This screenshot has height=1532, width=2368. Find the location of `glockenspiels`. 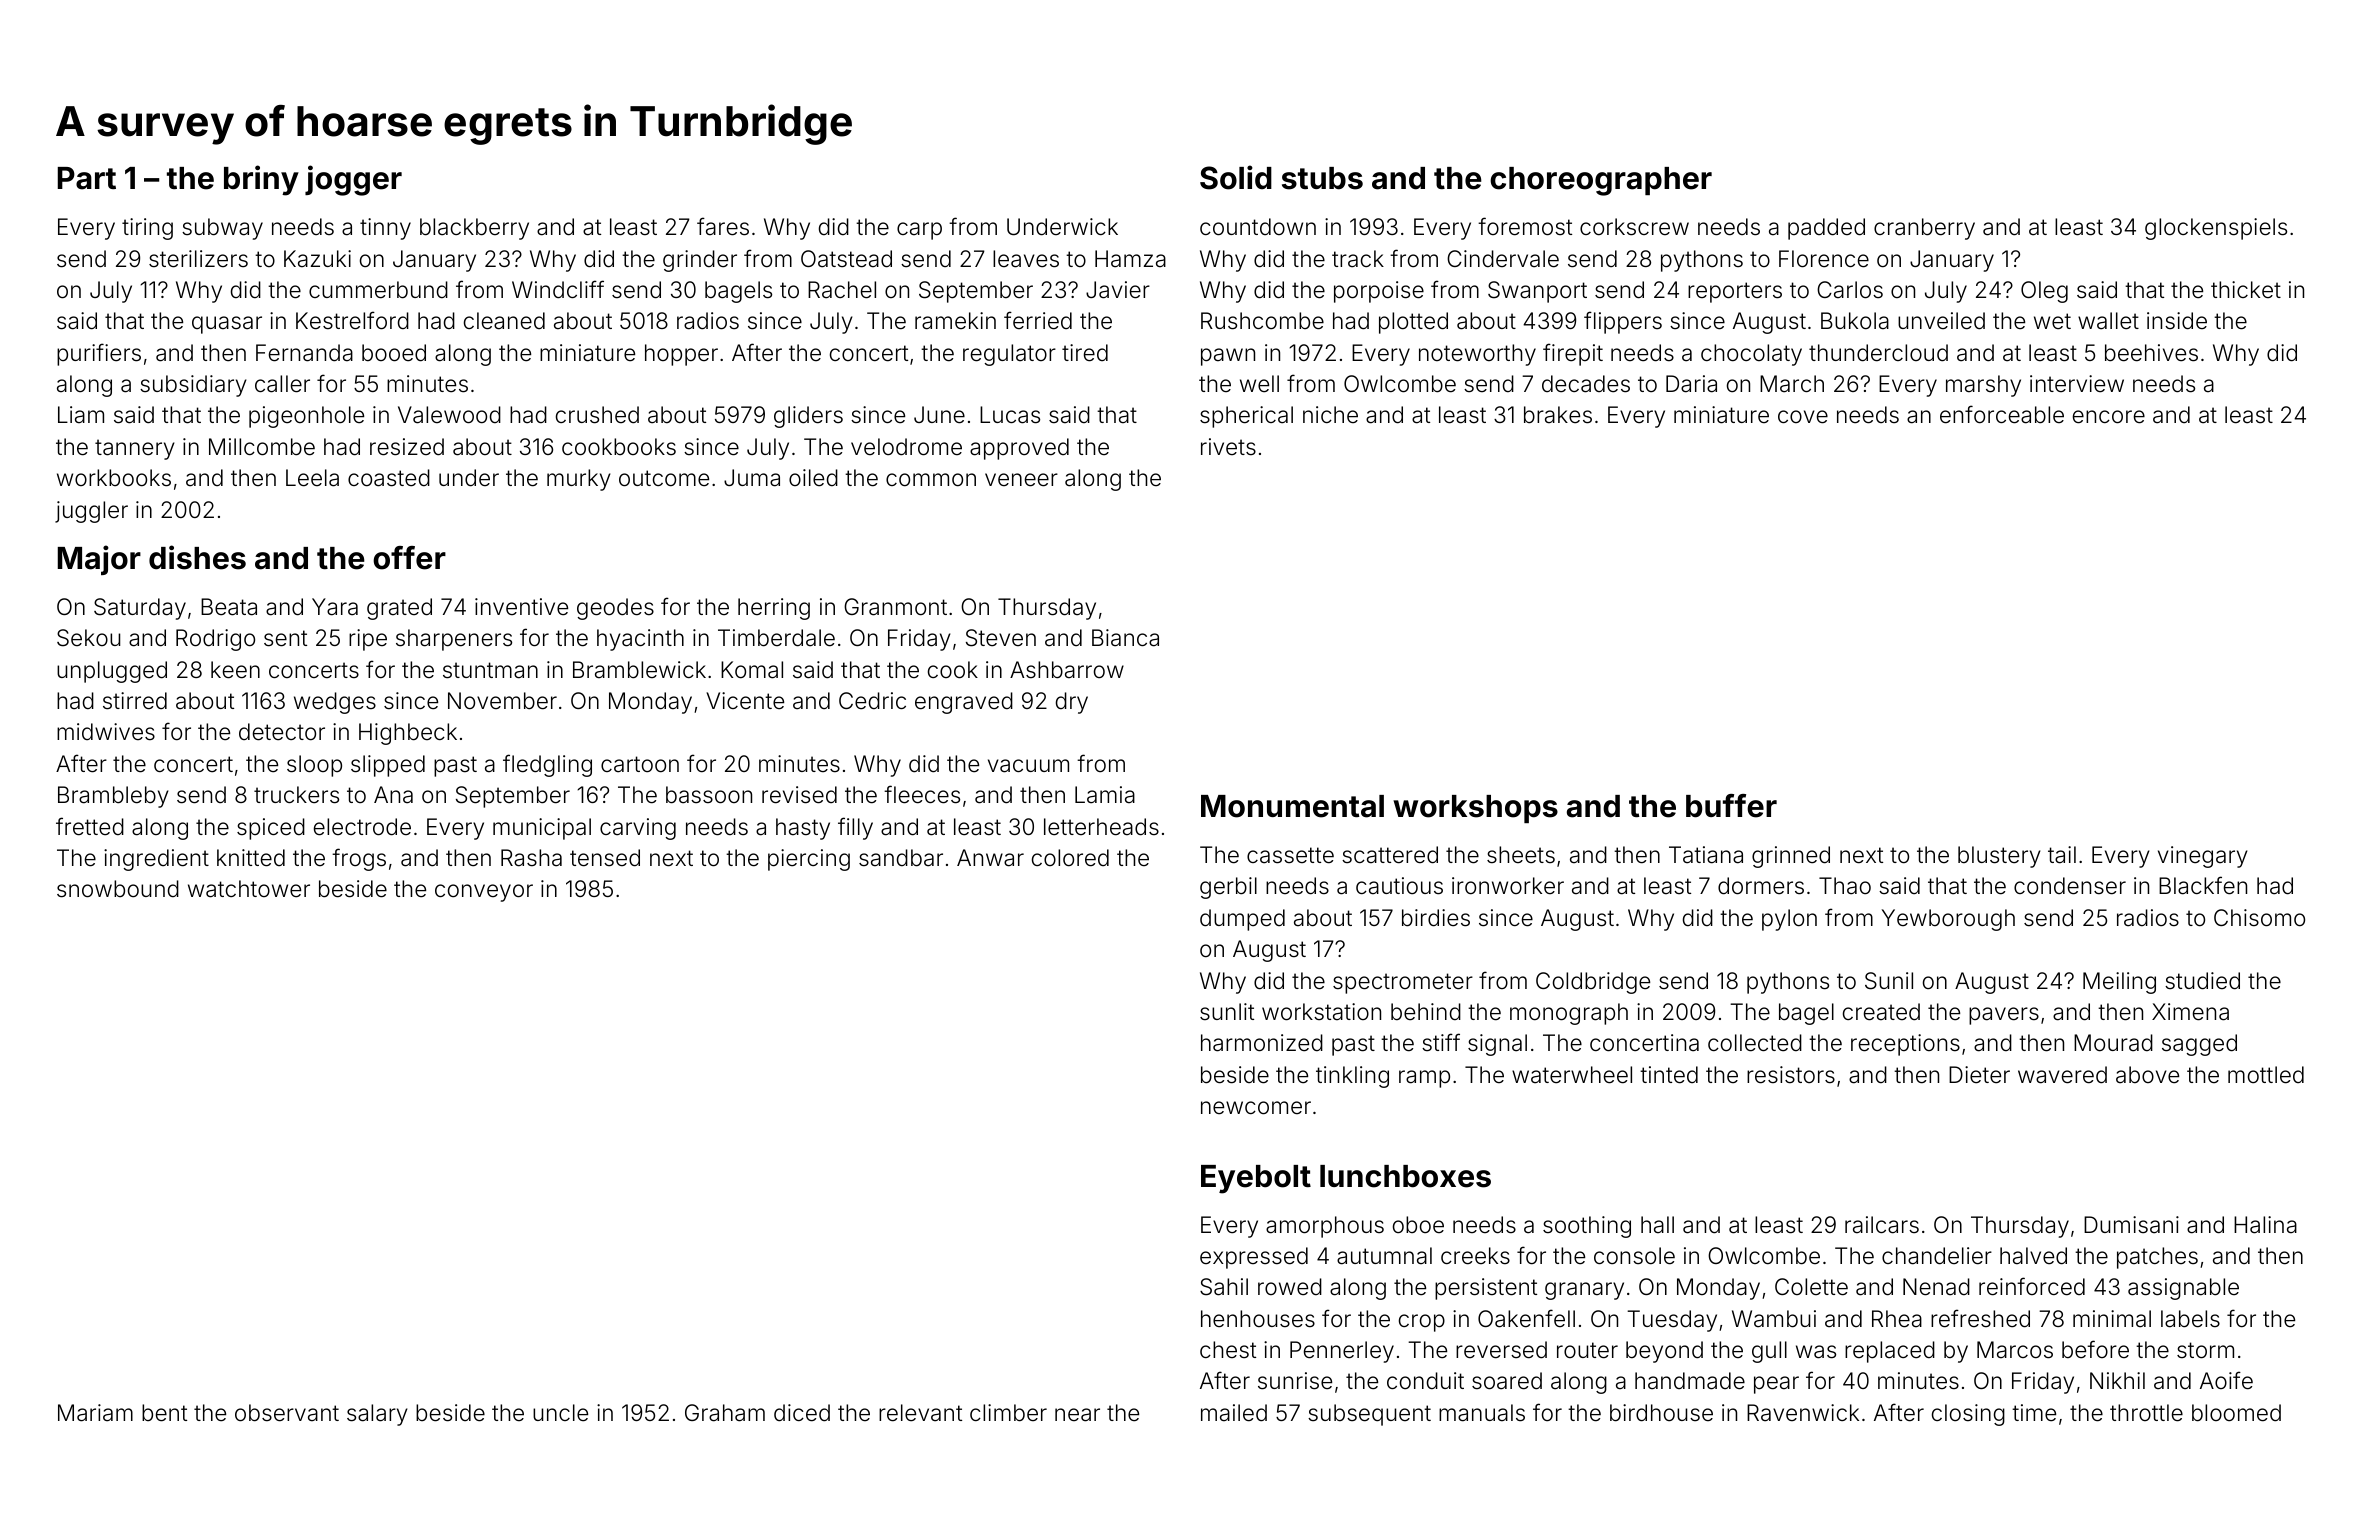

glockenspiels is located at coordinates (2216, 229).
